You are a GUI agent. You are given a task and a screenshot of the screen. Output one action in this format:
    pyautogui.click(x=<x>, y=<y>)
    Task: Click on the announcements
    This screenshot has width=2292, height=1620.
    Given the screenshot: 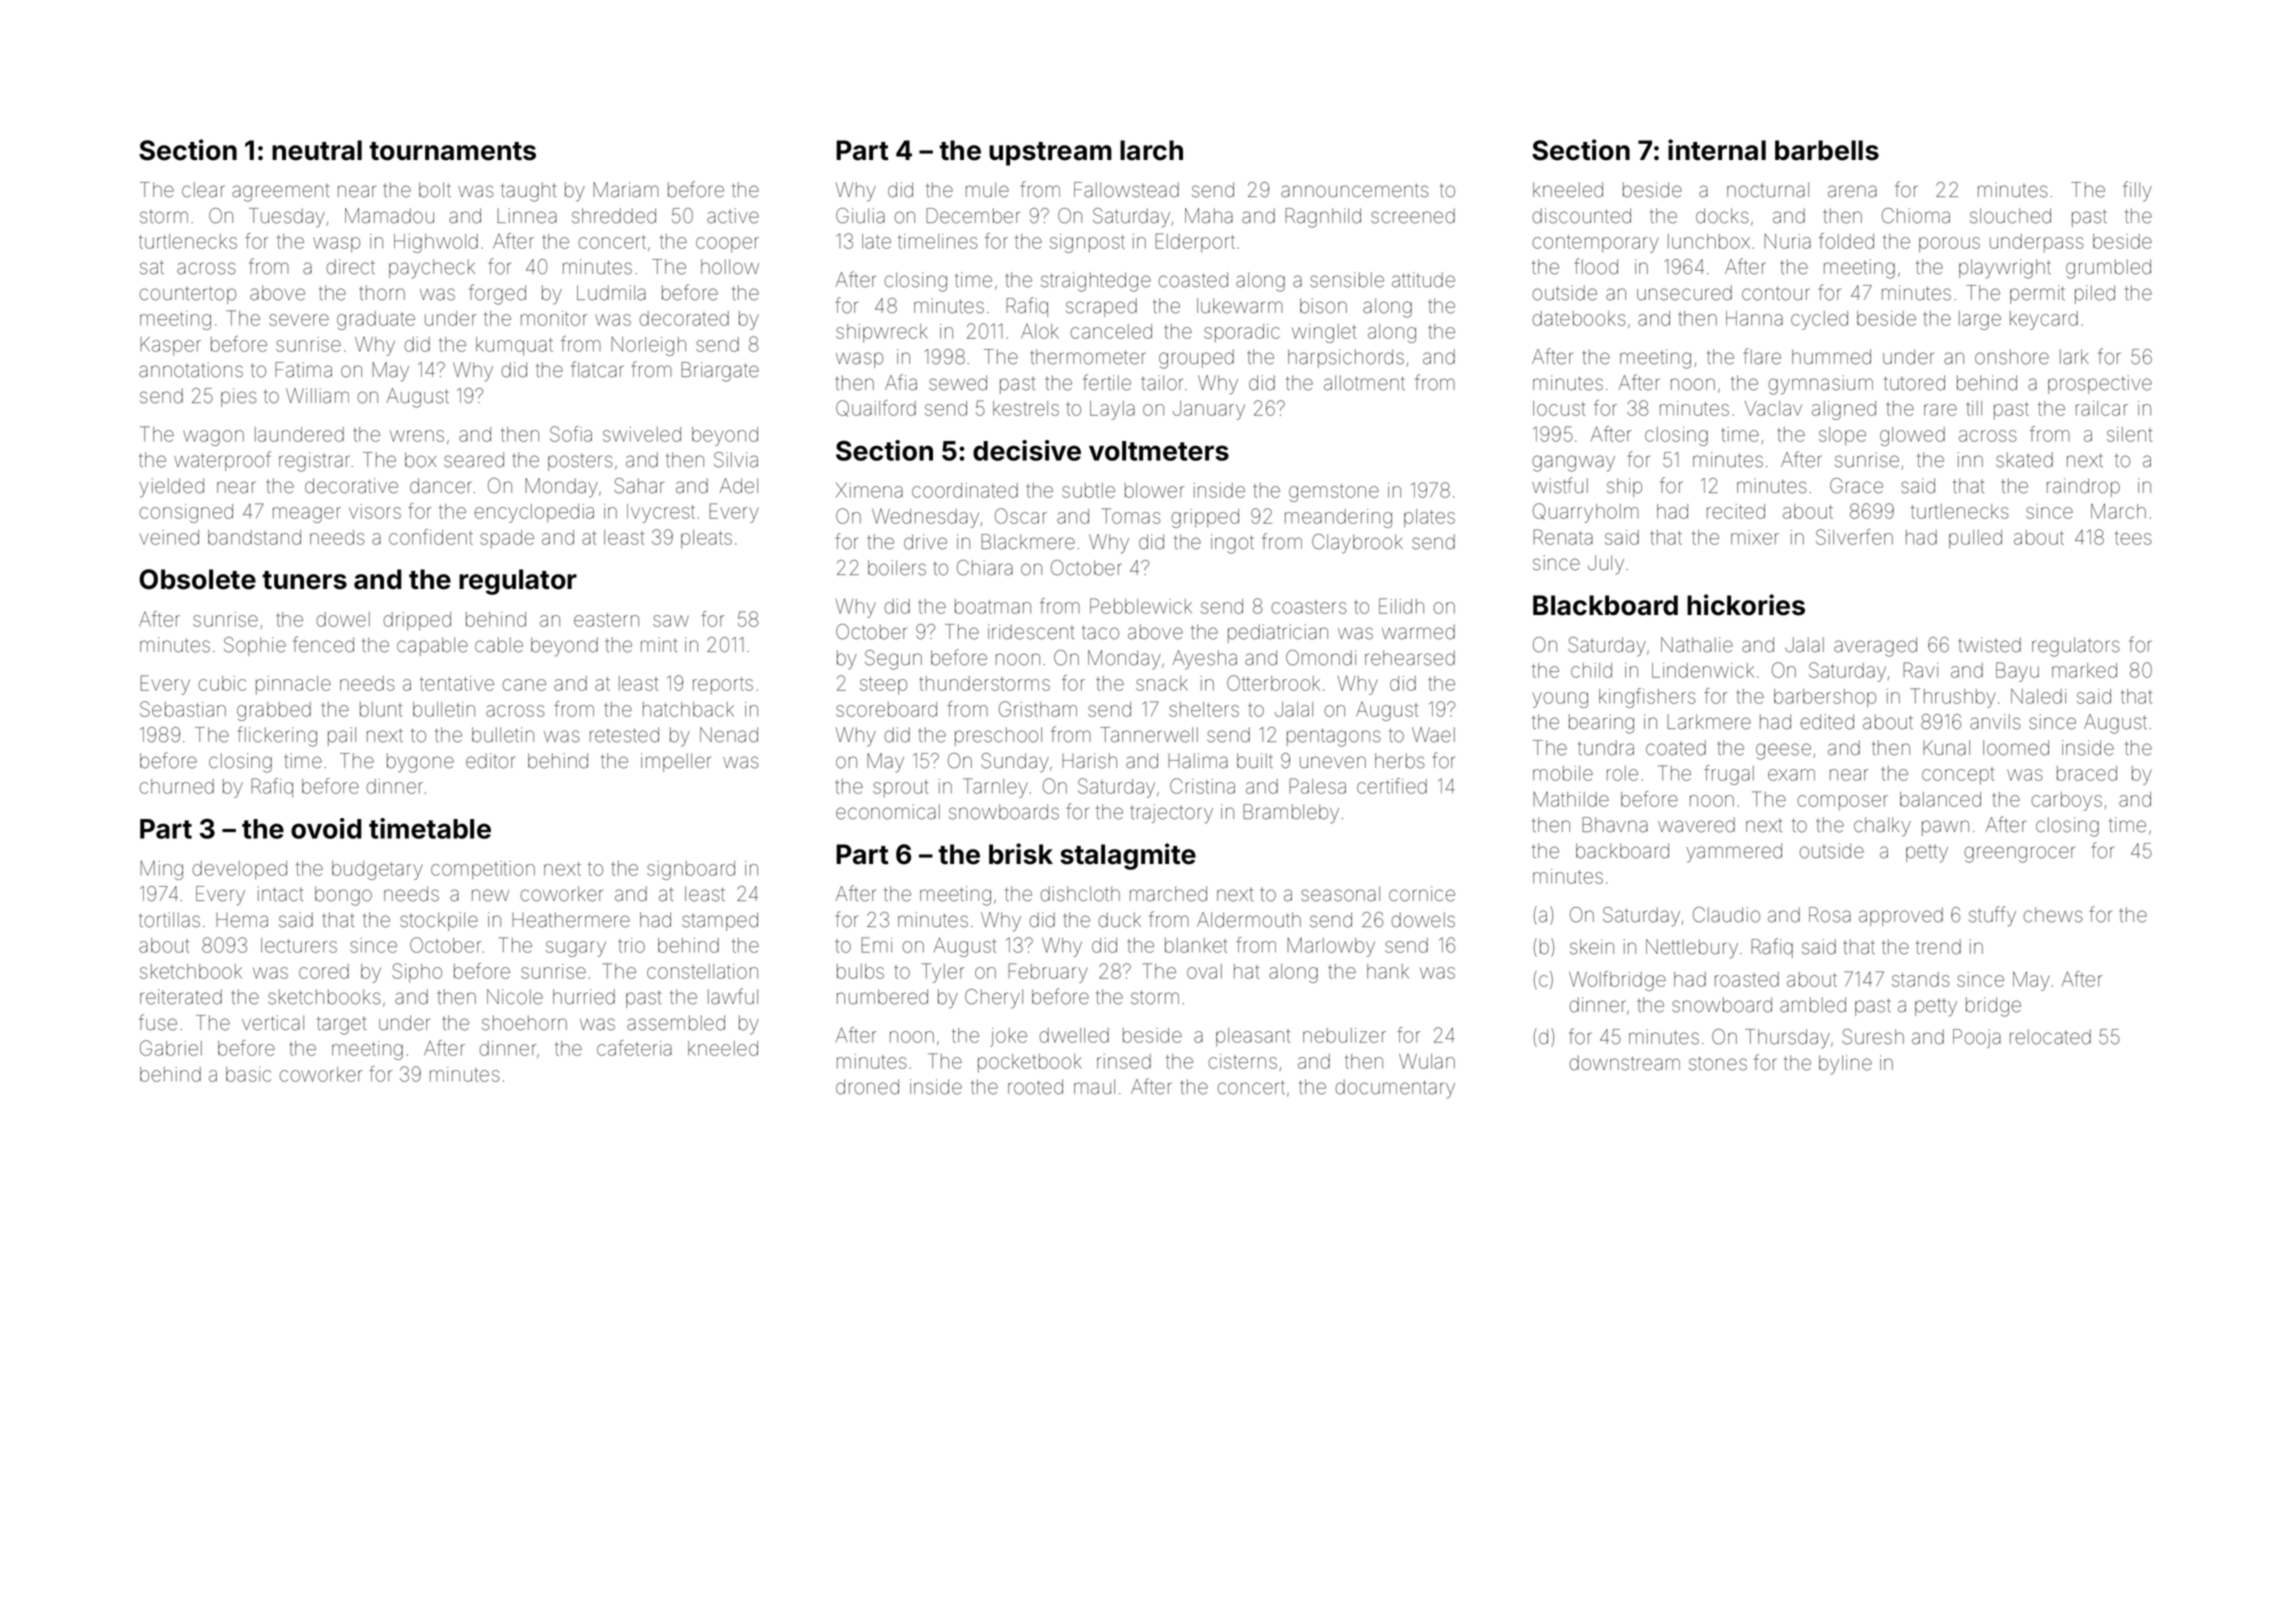 What is the action you would take?
    pyautogui.click(x=1355, y=190)
